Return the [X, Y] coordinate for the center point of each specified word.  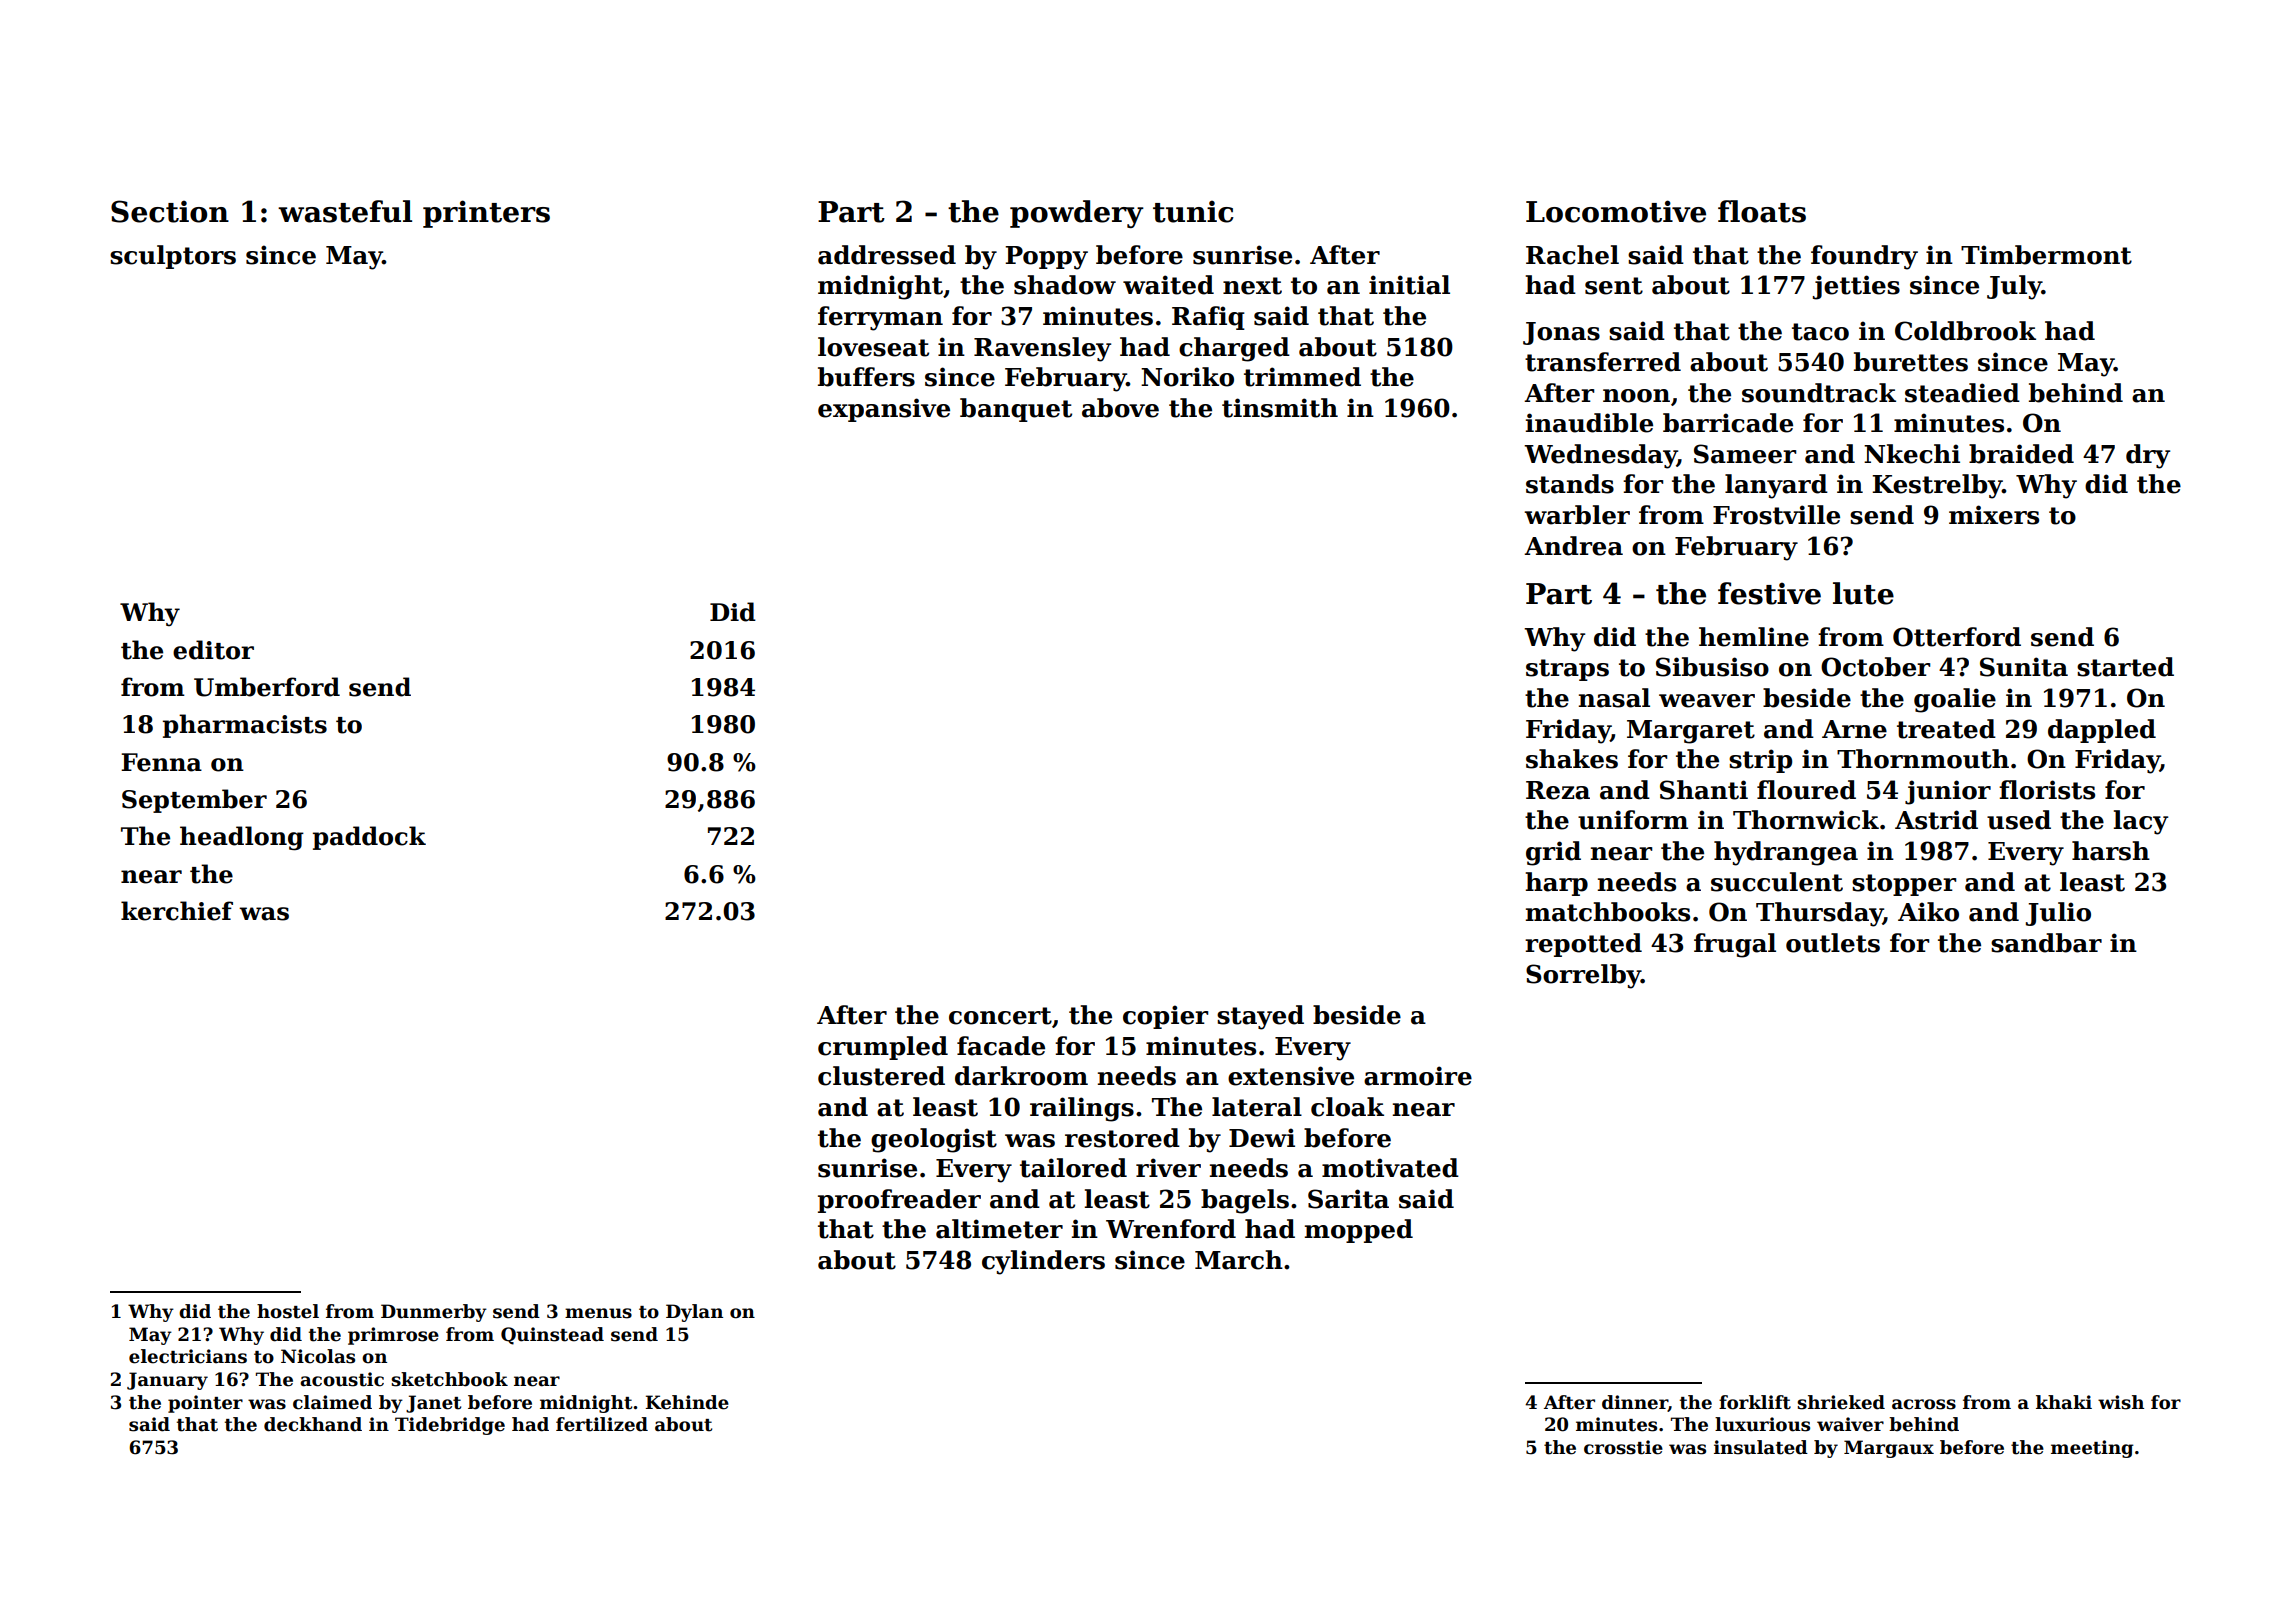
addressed [887, 255]
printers [486, 214]
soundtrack [1819, 393]
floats [1762, 211]
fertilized [602, 1424]
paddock [369, 838]
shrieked [1841, 1402]
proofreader [899, 1201]
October [1875, 667]
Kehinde [687, 1402]
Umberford [267, 687]
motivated [1390, 1168]
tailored [1073, 1168]
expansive [884, 410]
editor [213, 650]
